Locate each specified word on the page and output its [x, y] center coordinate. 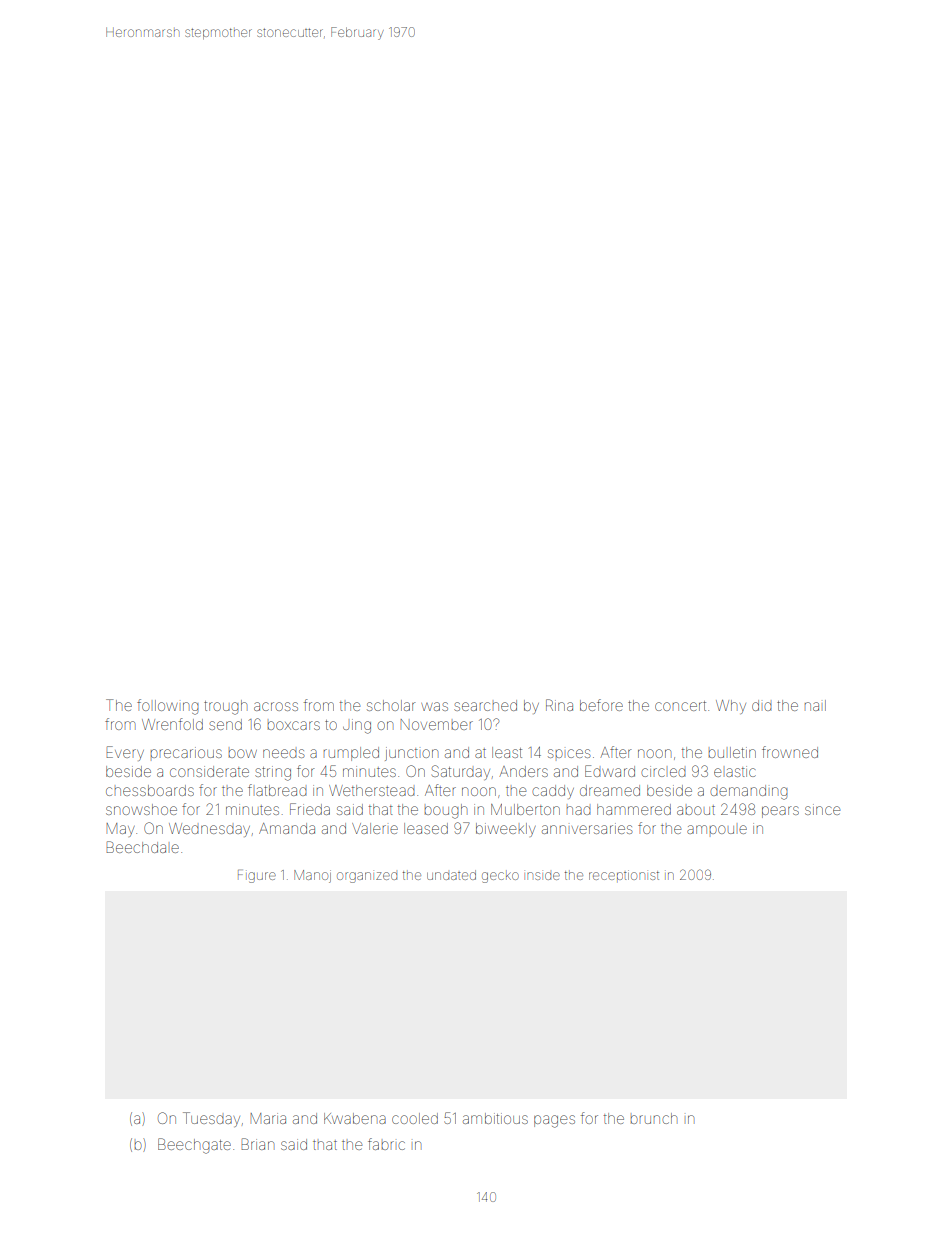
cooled [415, 1118]
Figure [257, 876]
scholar [391, 705]
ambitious [495, 1118]
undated [451, 875]
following [168, 707]
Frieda [310, 809]
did [762, 705]
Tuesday [211, 1119]
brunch [654, 1118]
